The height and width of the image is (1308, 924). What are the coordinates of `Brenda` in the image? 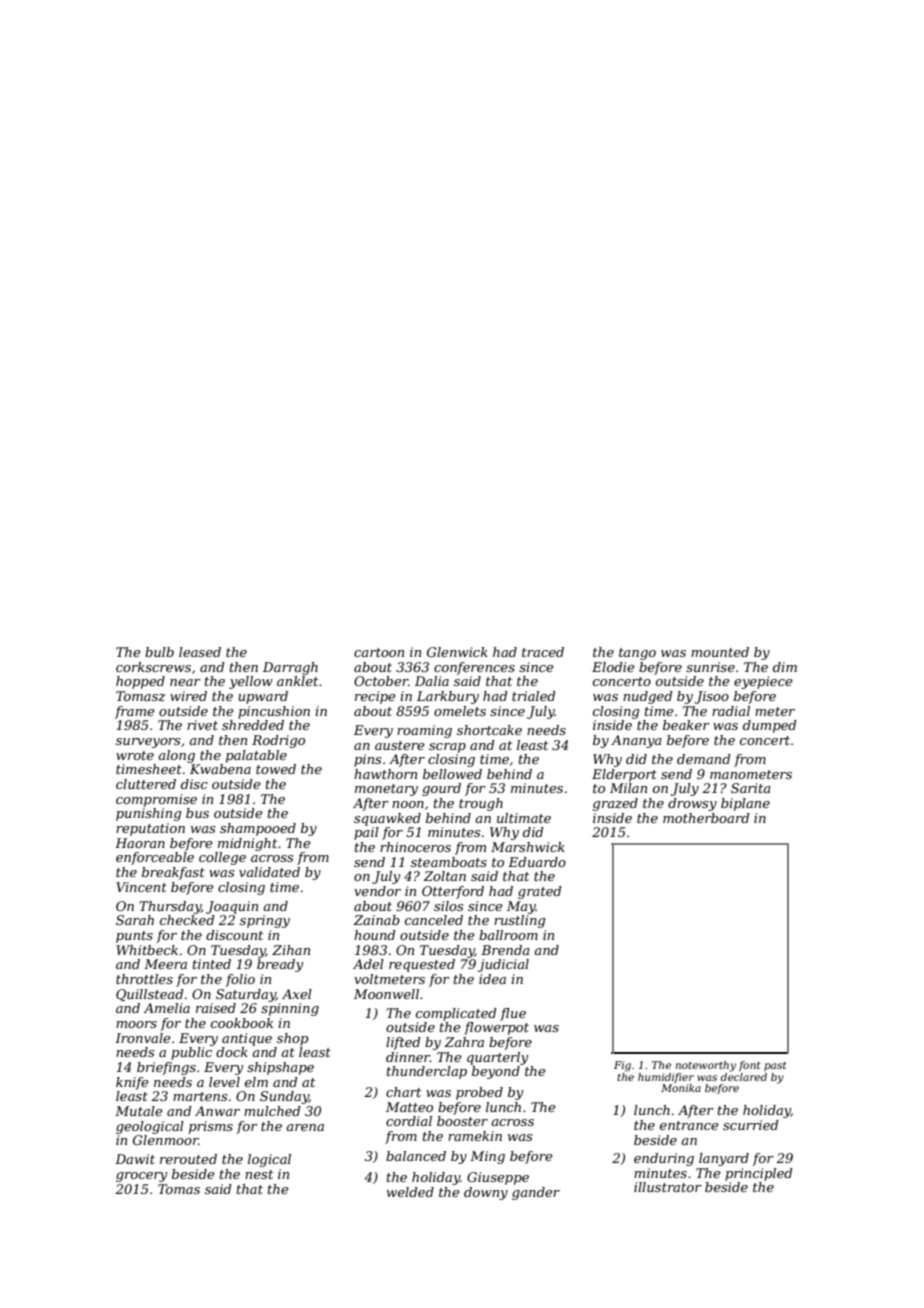 It's located at (505, 950).
